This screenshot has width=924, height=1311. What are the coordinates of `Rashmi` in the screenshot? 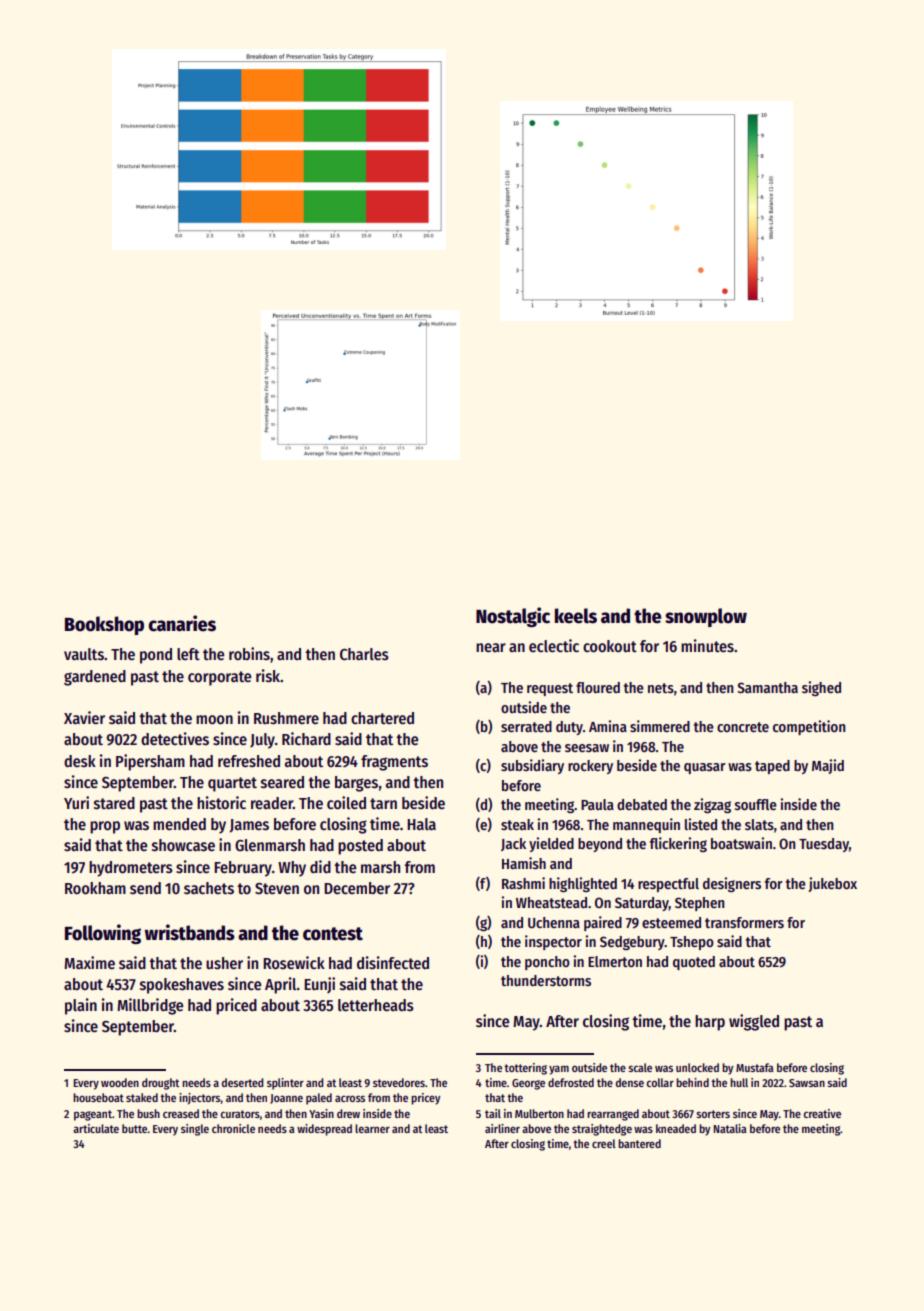 It's located at (523, 883).
